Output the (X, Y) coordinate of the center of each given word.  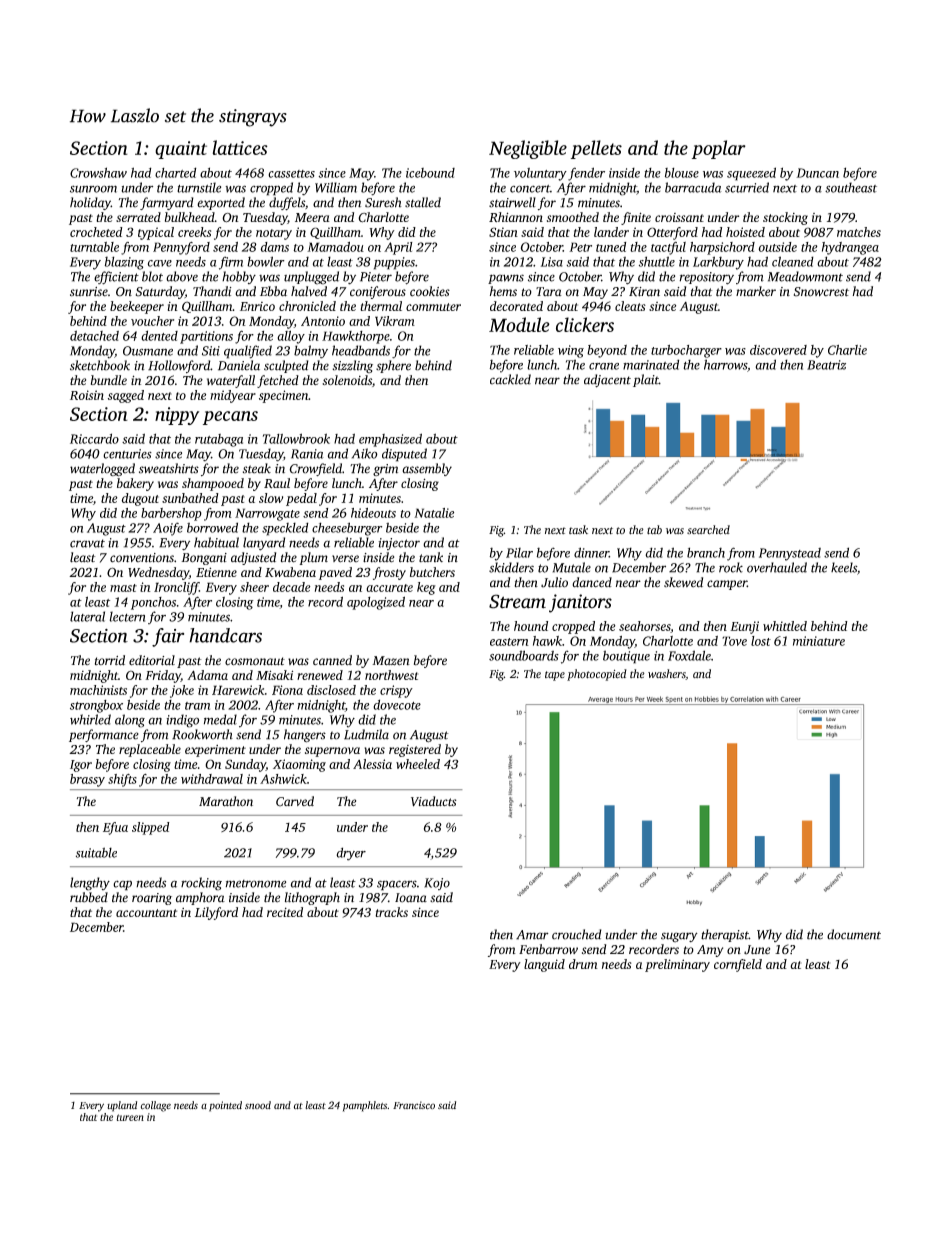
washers (667, 674)
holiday (90, 203)
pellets (596, 149)
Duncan (817, 173)
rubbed (89, 897)
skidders (511, 567)
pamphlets (365, 1106)
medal (220, 719)
